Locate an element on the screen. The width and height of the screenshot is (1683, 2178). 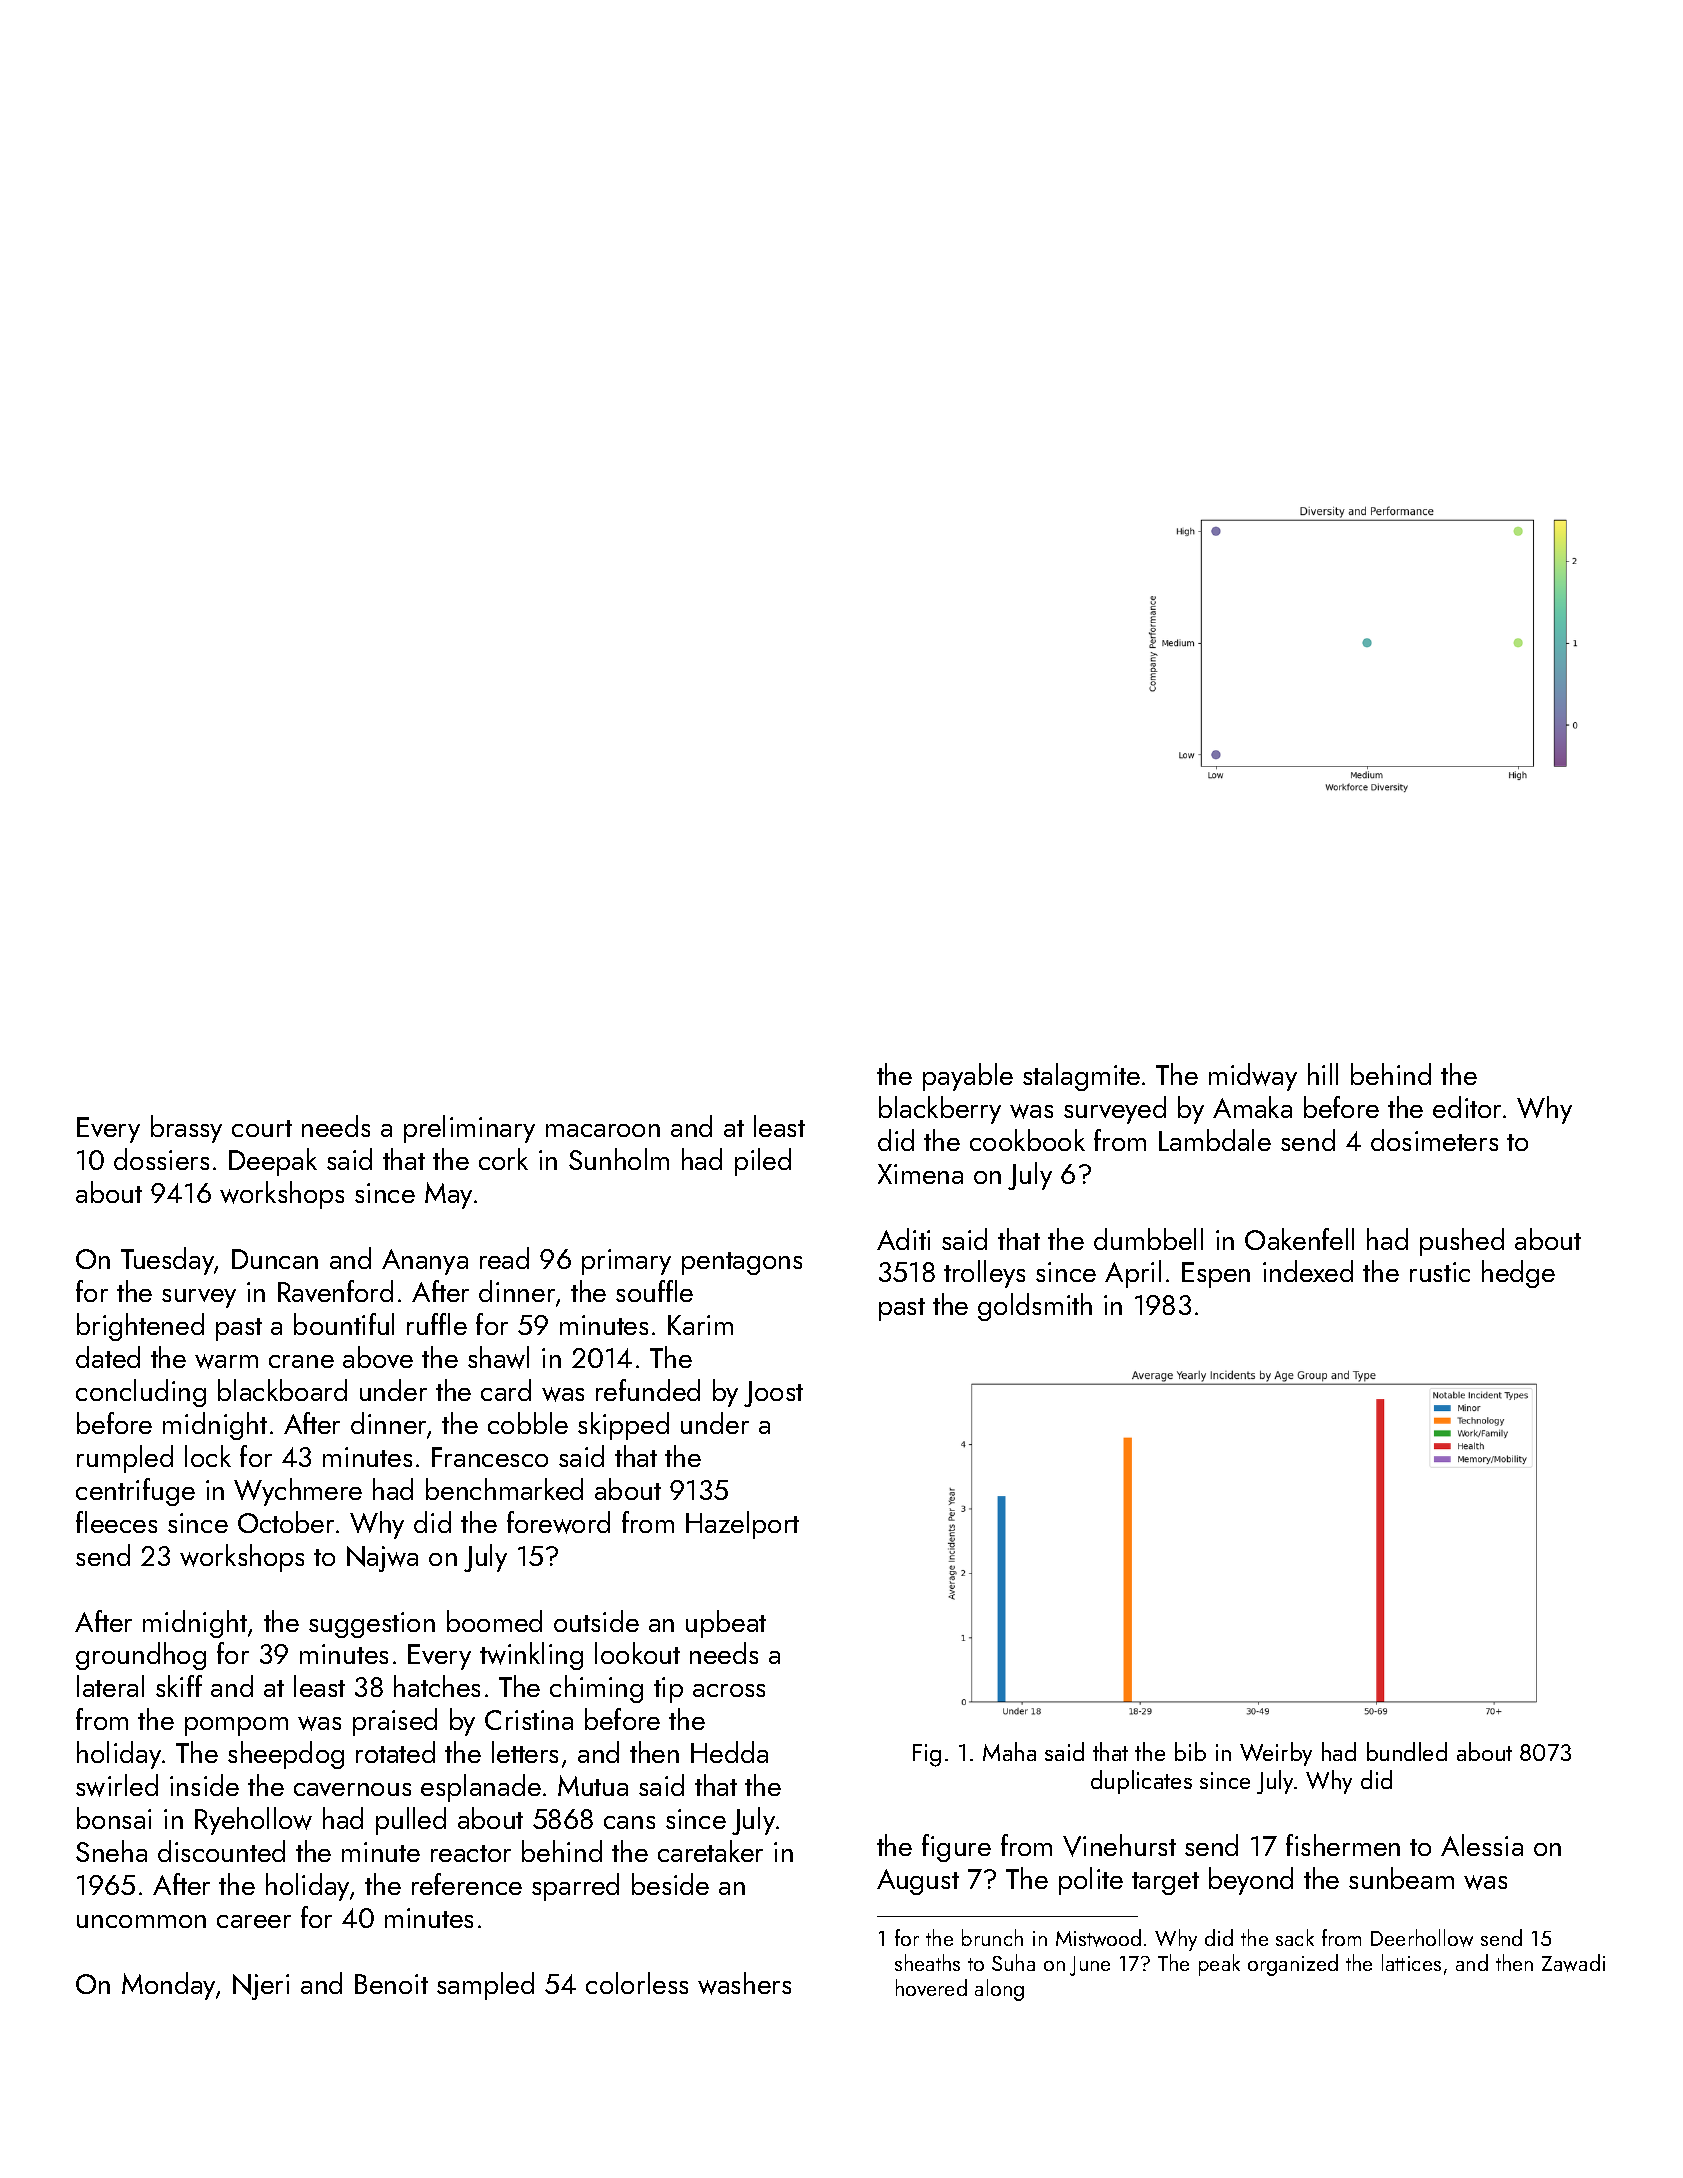
indexed is located at coordinates (1308, 1271).
